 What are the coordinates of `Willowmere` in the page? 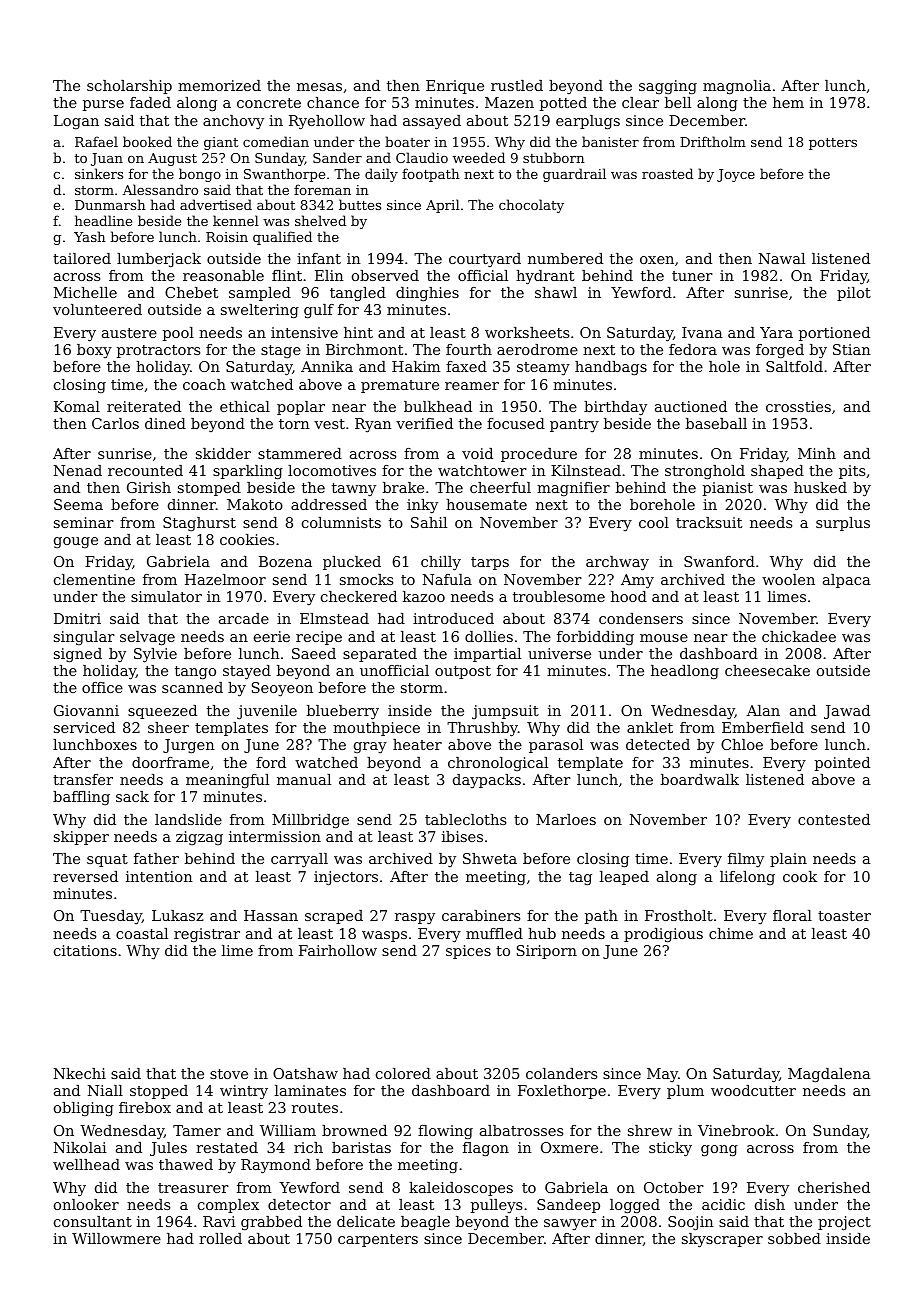 It's located at (116, 1238).
